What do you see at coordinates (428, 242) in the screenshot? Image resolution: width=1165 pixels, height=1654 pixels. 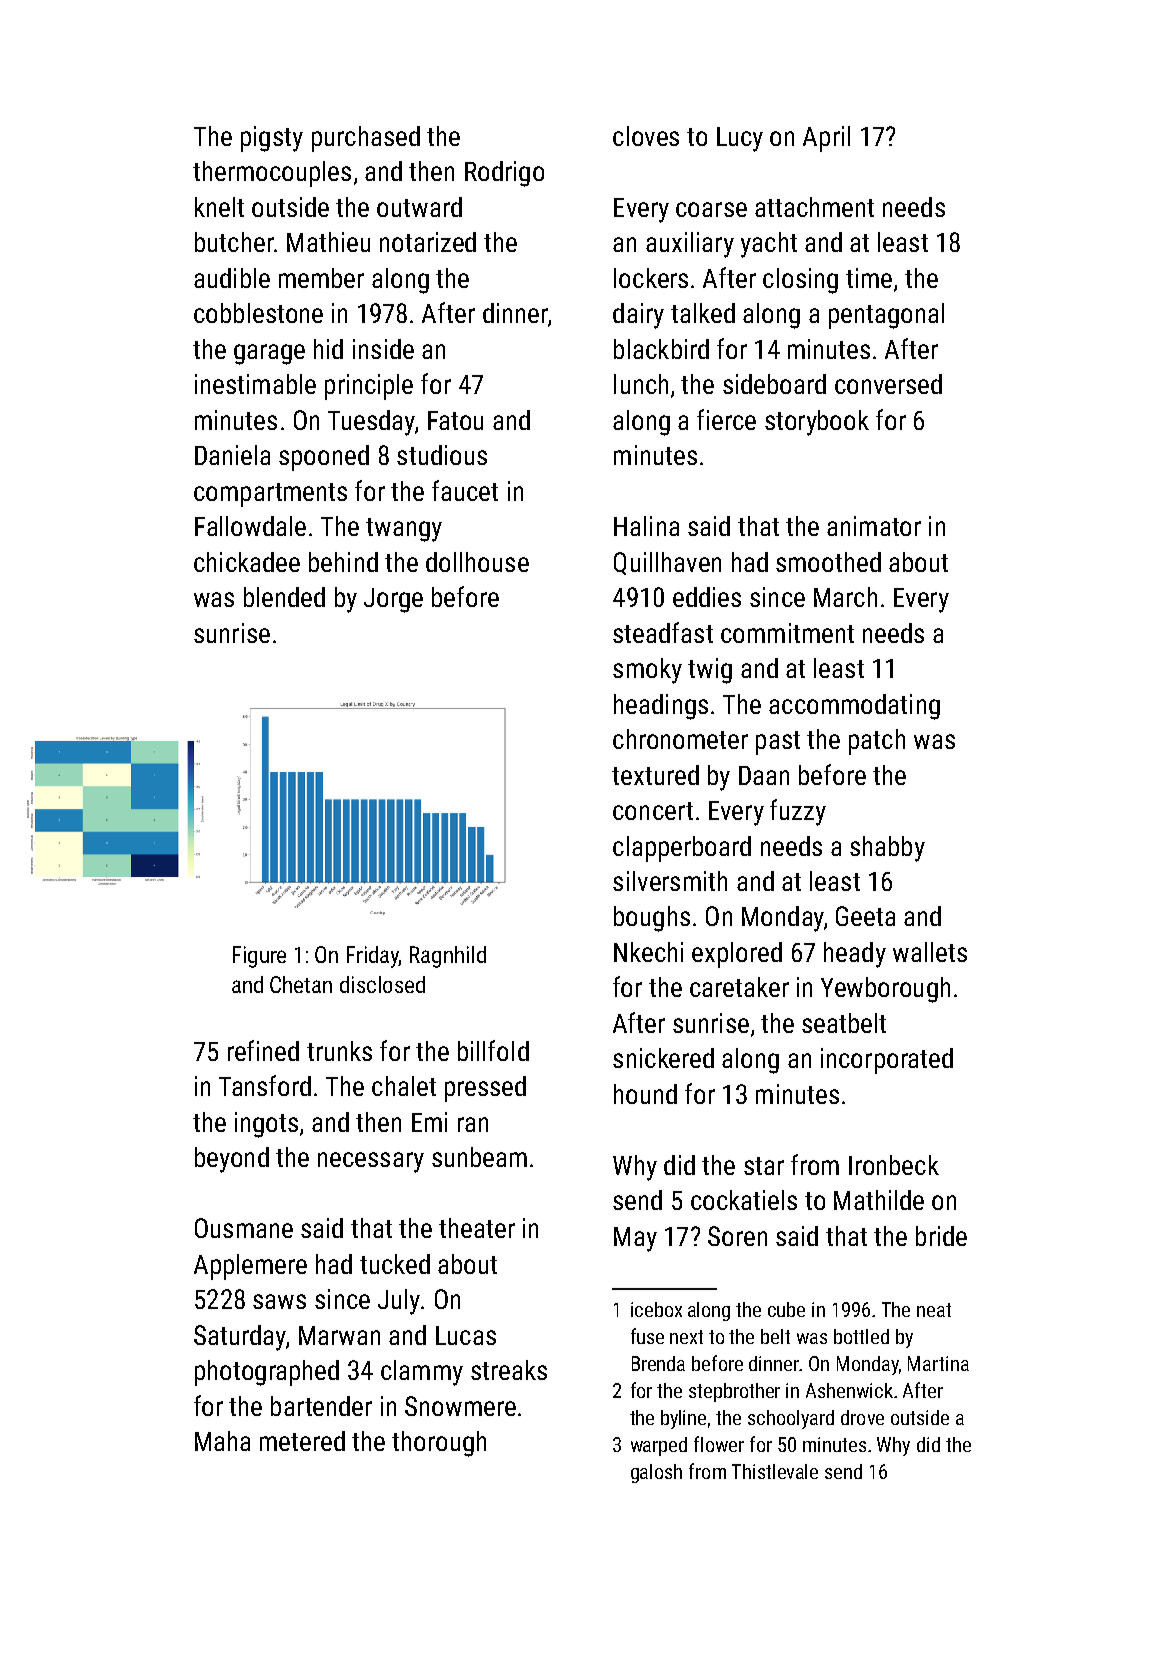 I see `notarized` at bounding box center [428, 242].
